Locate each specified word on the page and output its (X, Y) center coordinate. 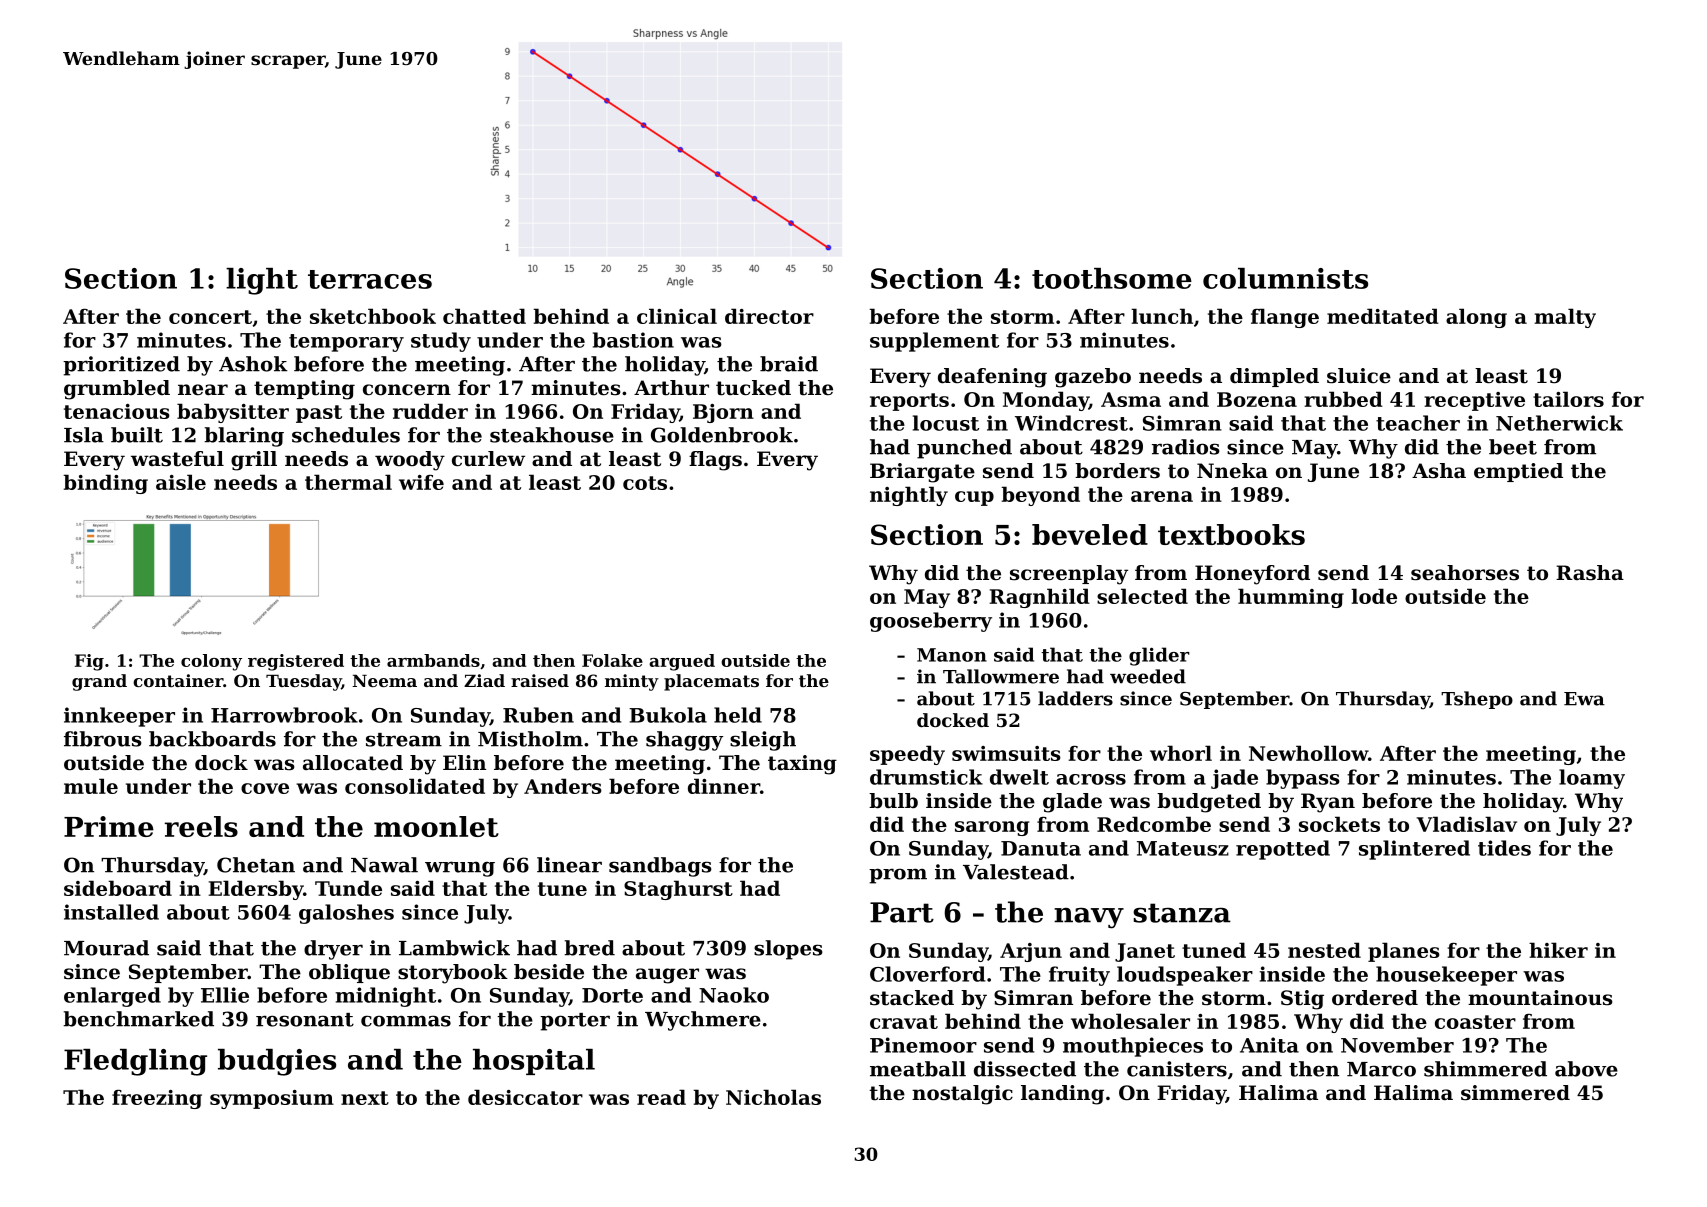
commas (406, 1021)
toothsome (1112, 278)
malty (1565, 318)
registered (296, 662)
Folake (612, 660)
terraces (370, 279)
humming (1291, 598)
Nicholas (773, 1097)
